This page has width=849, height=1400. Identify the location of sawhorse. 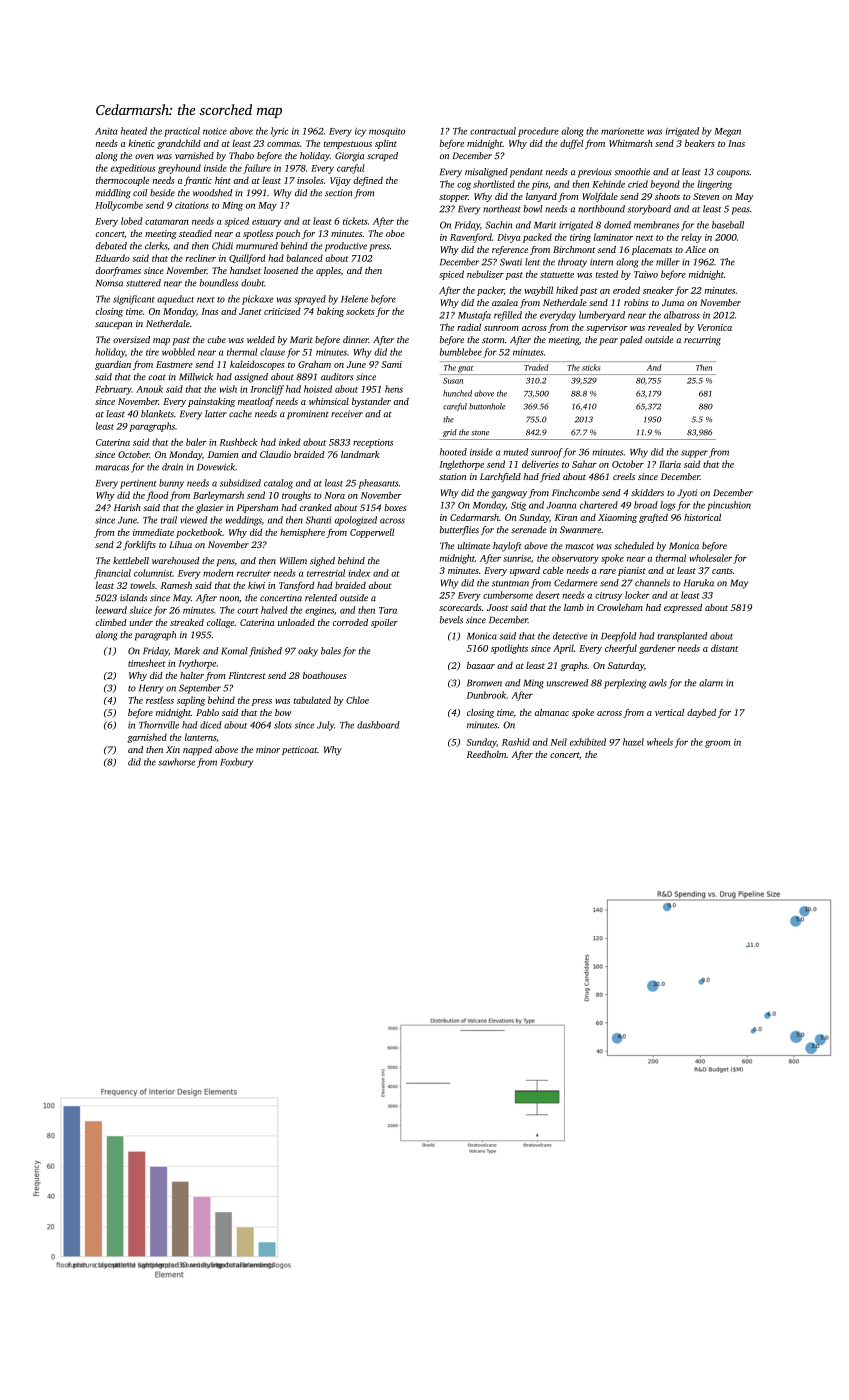
(176, 762).
